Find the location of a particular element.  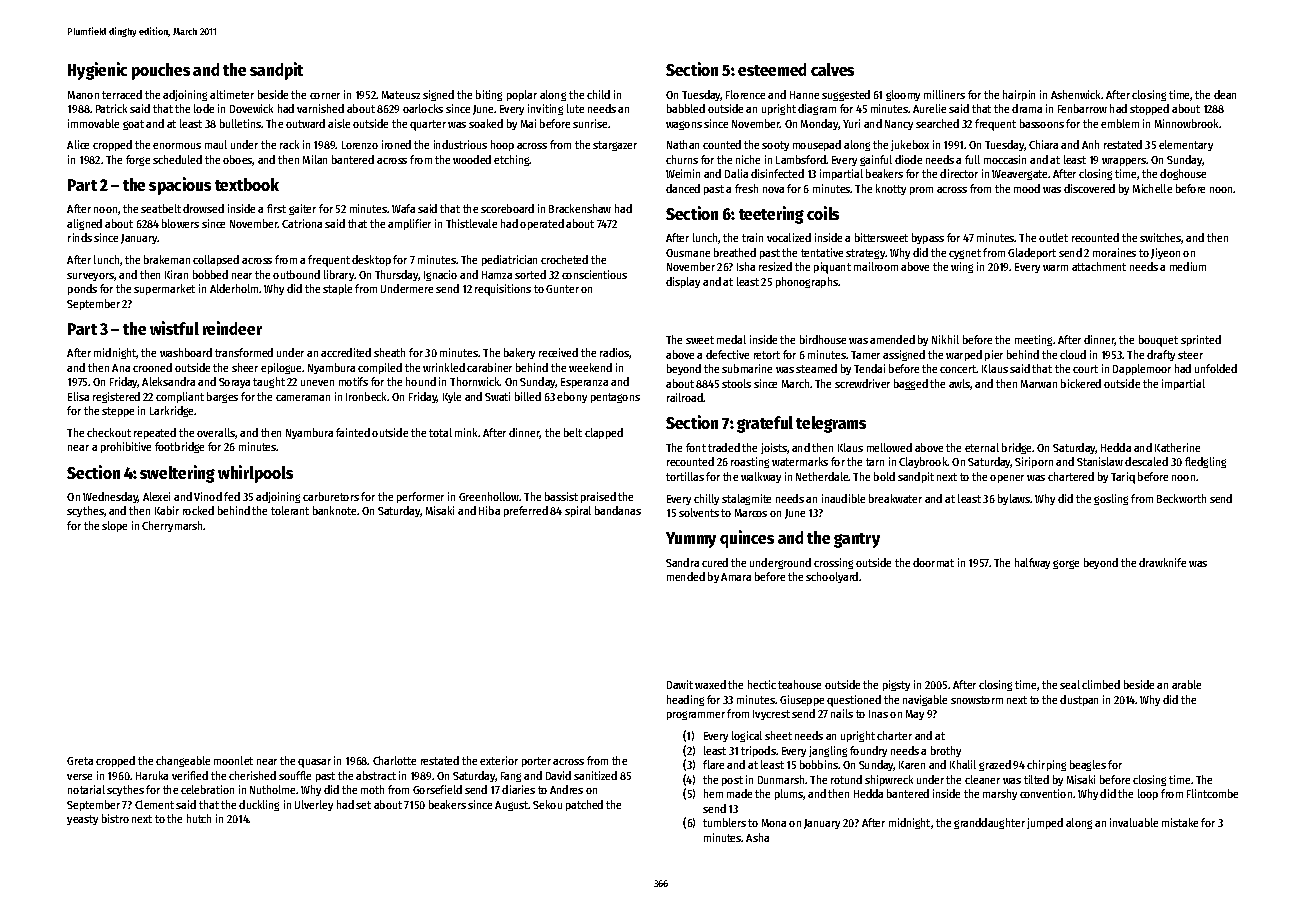

set is located at coordinates (363, 805).
